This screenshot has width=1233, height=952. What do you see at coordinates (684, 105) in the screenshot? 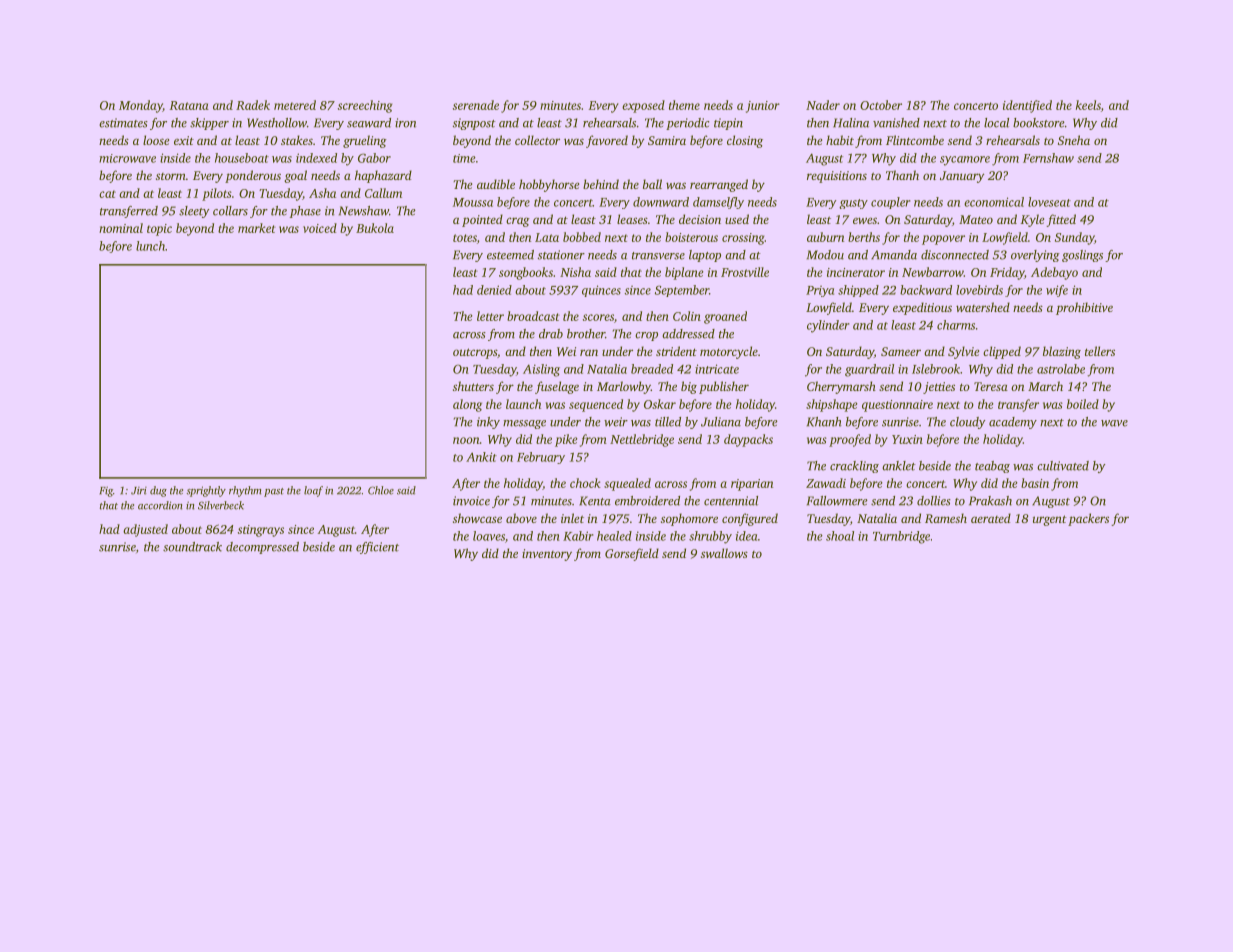
I see `theme` at bounding box center [684, 105].
